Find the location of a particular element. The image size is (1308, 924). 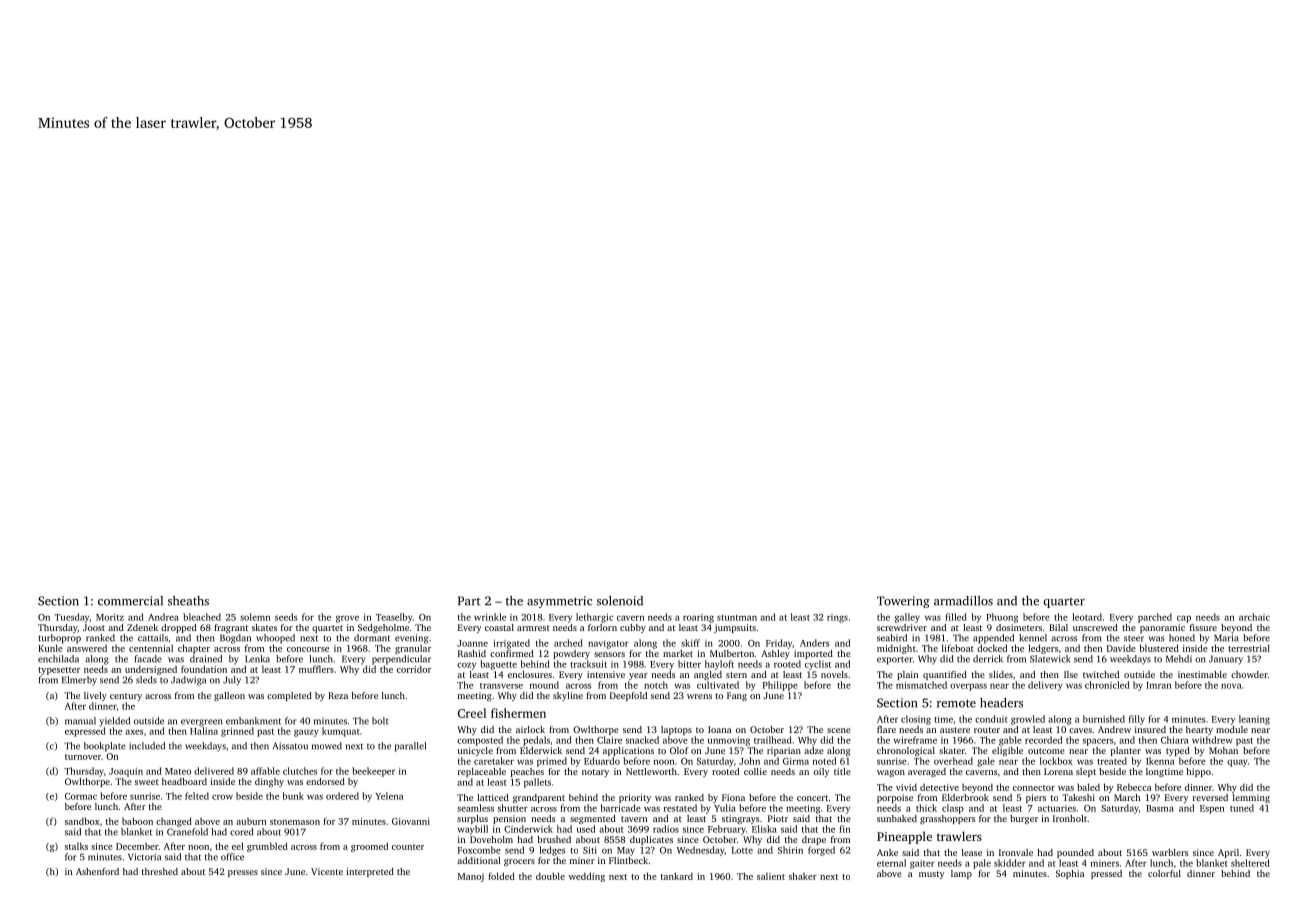

presses is located at coordinates (243, 873).
